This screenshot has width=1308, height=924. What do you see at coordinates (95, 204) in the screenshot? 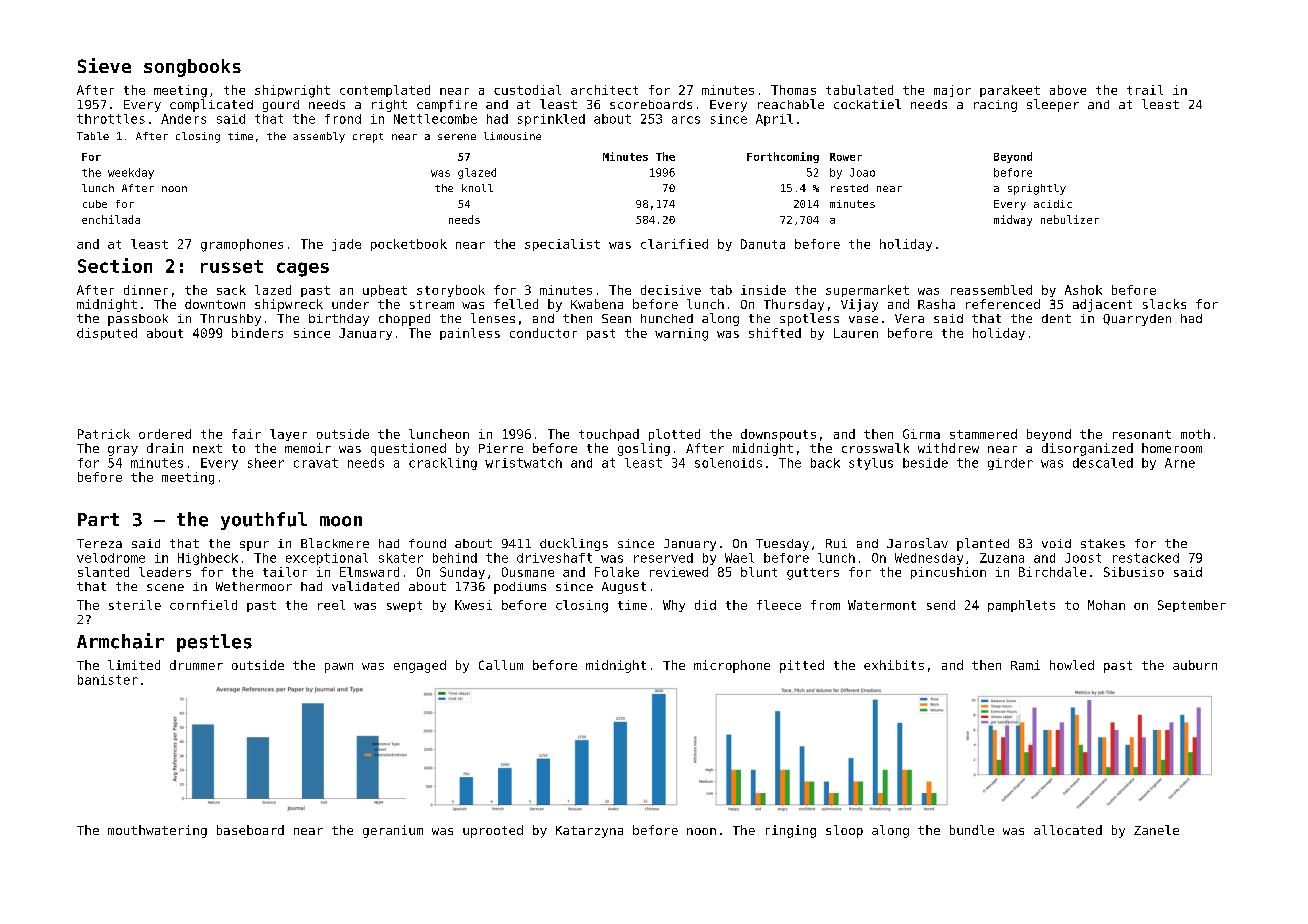
I see `cube` at bounding box center [95, 204].
